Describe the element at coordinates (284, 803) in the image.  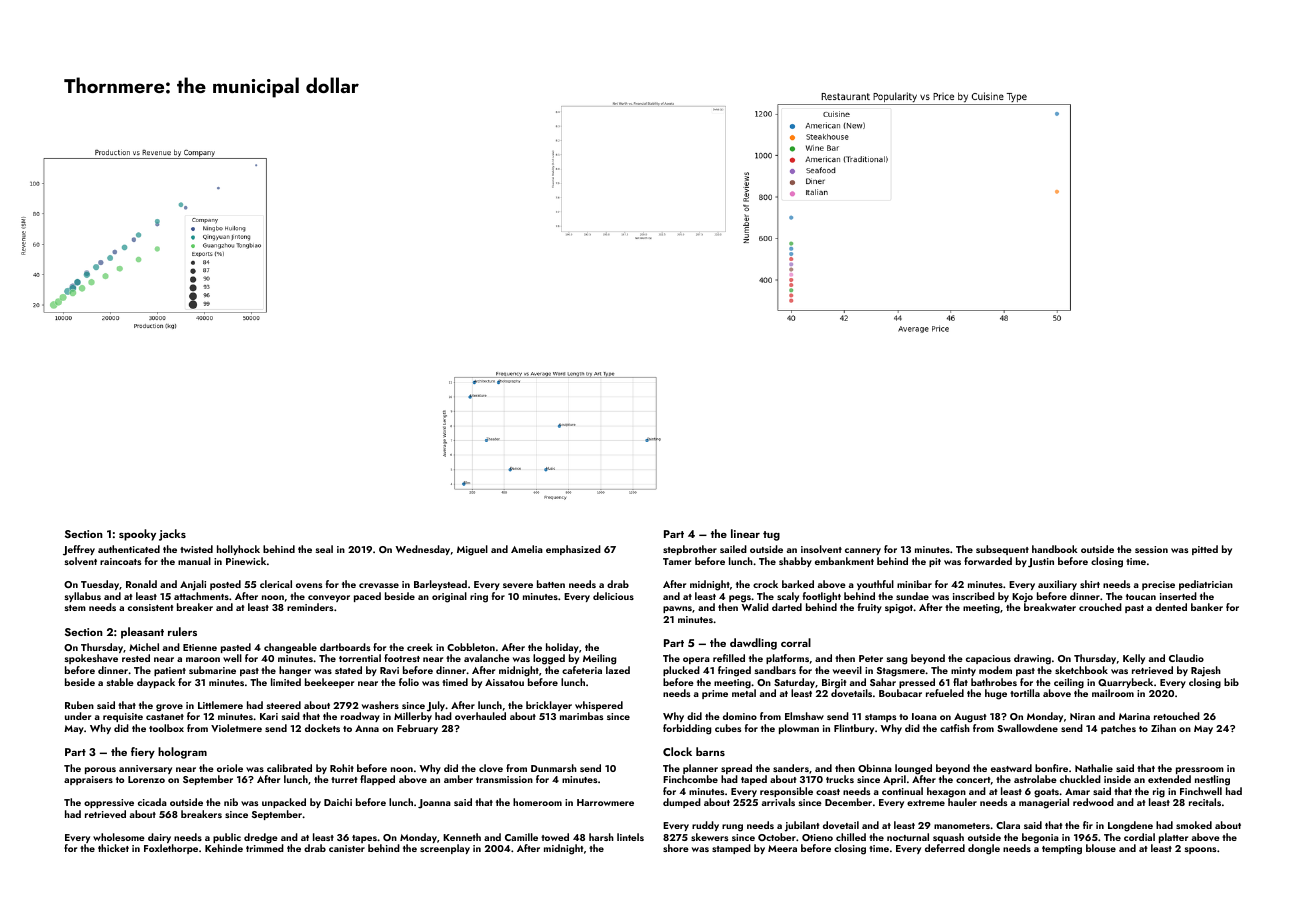
I see `unpacked` at that location.
